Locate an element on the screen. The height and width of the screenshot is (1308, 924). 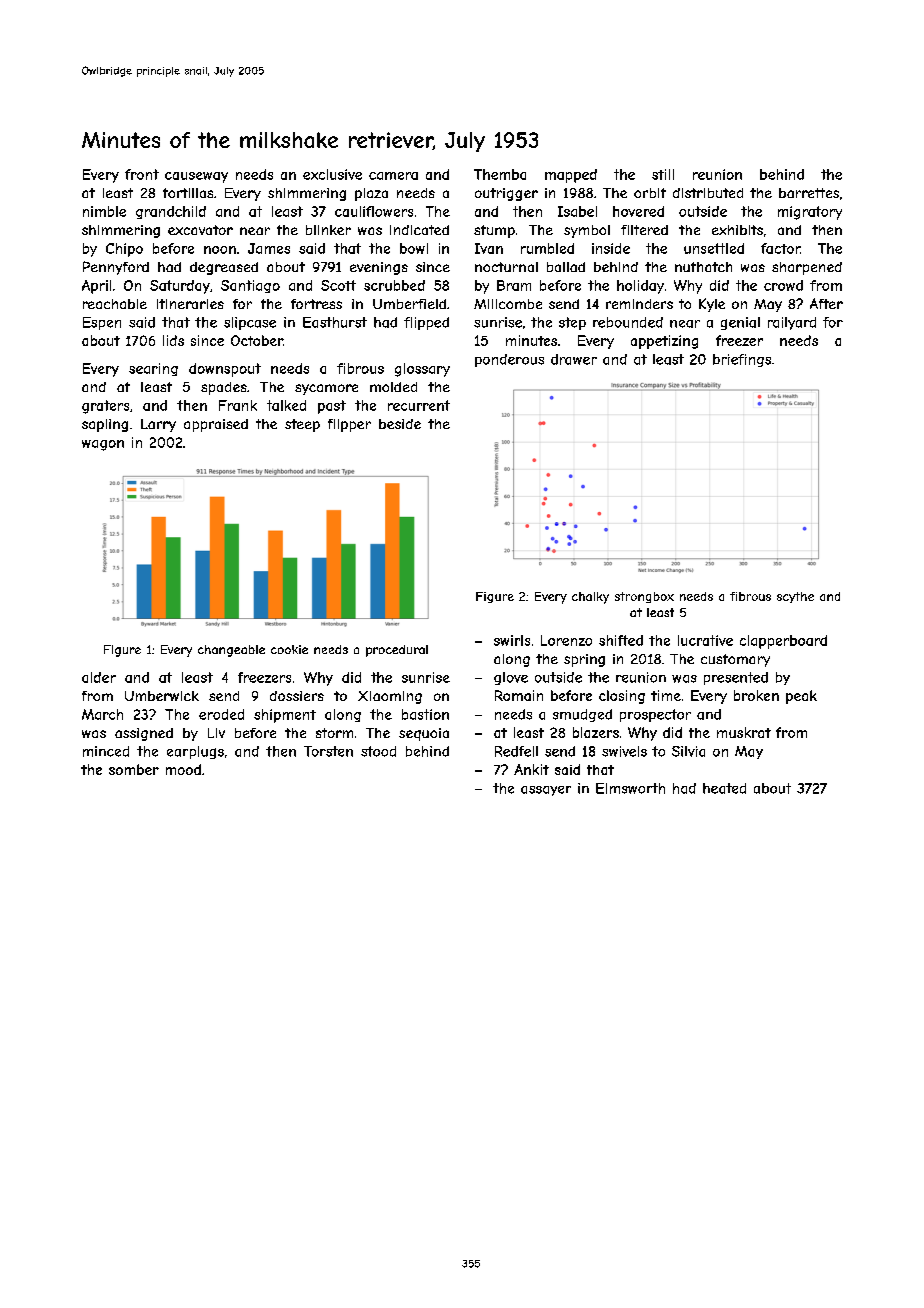
Pennyford is located at coordinates (116, 268).
